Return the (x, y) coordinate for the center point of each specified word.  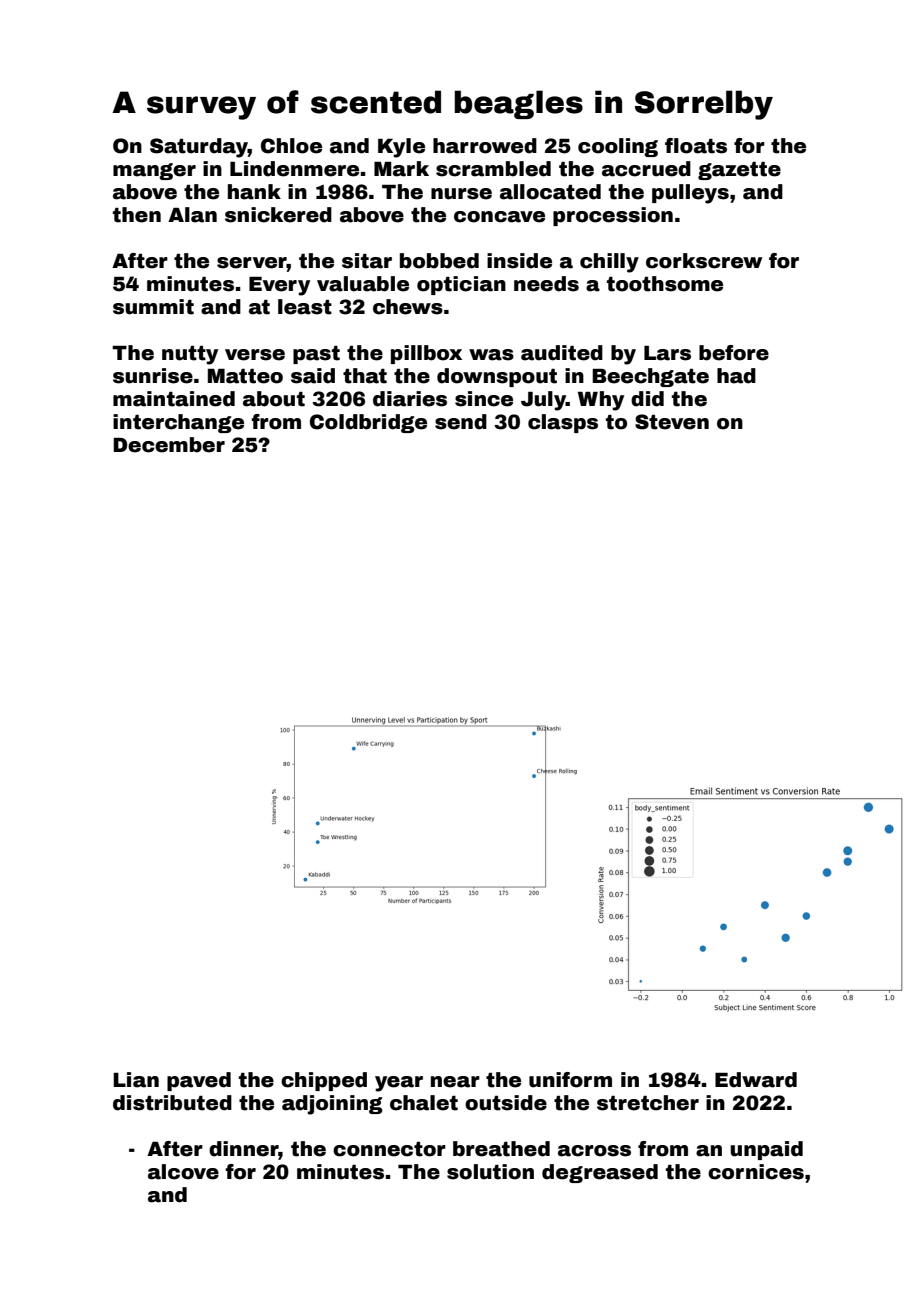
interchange (178, 423)
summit (153, 307)
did (647, 399)
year (399, 1084)
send (461, 422)
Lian (136, 1080)
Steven (672, 422)
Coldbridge (368, 423)
